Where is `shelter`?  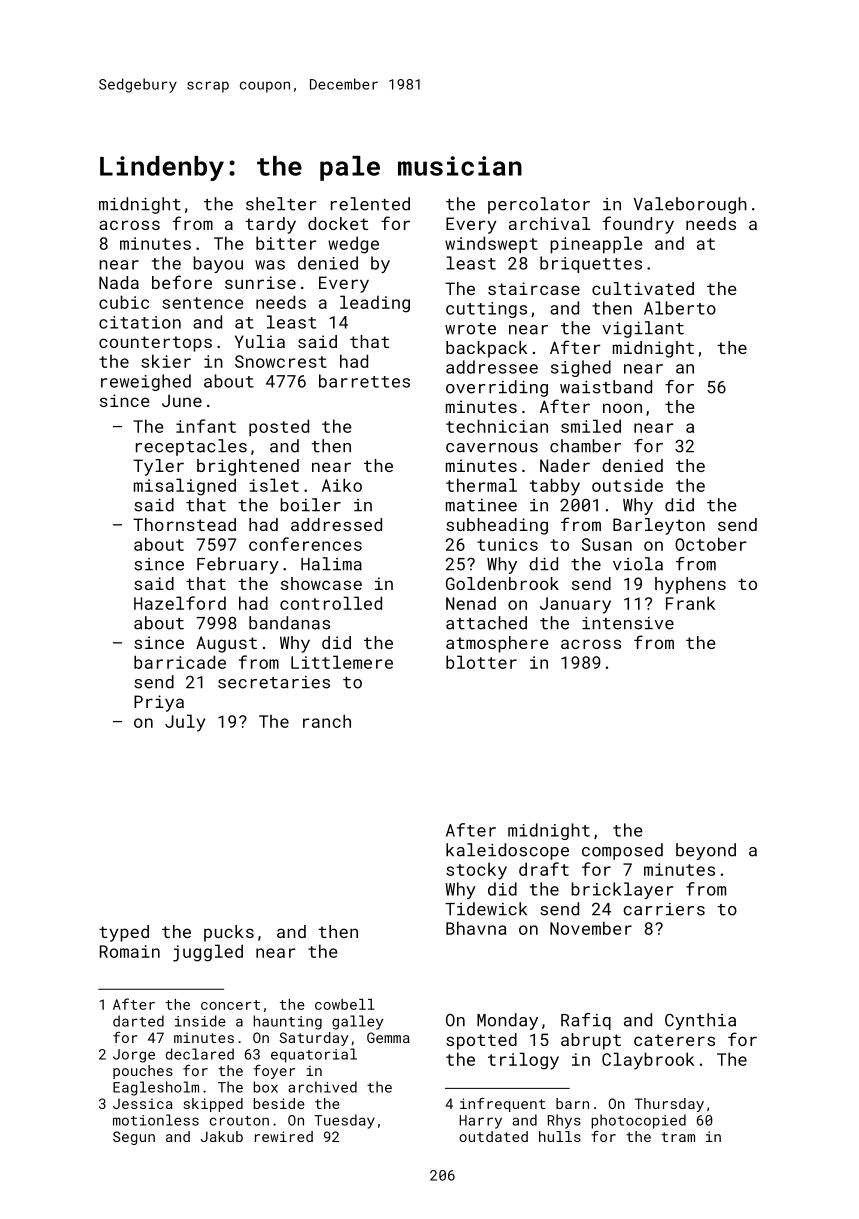 shelter is located at coordinates (281, 204).
